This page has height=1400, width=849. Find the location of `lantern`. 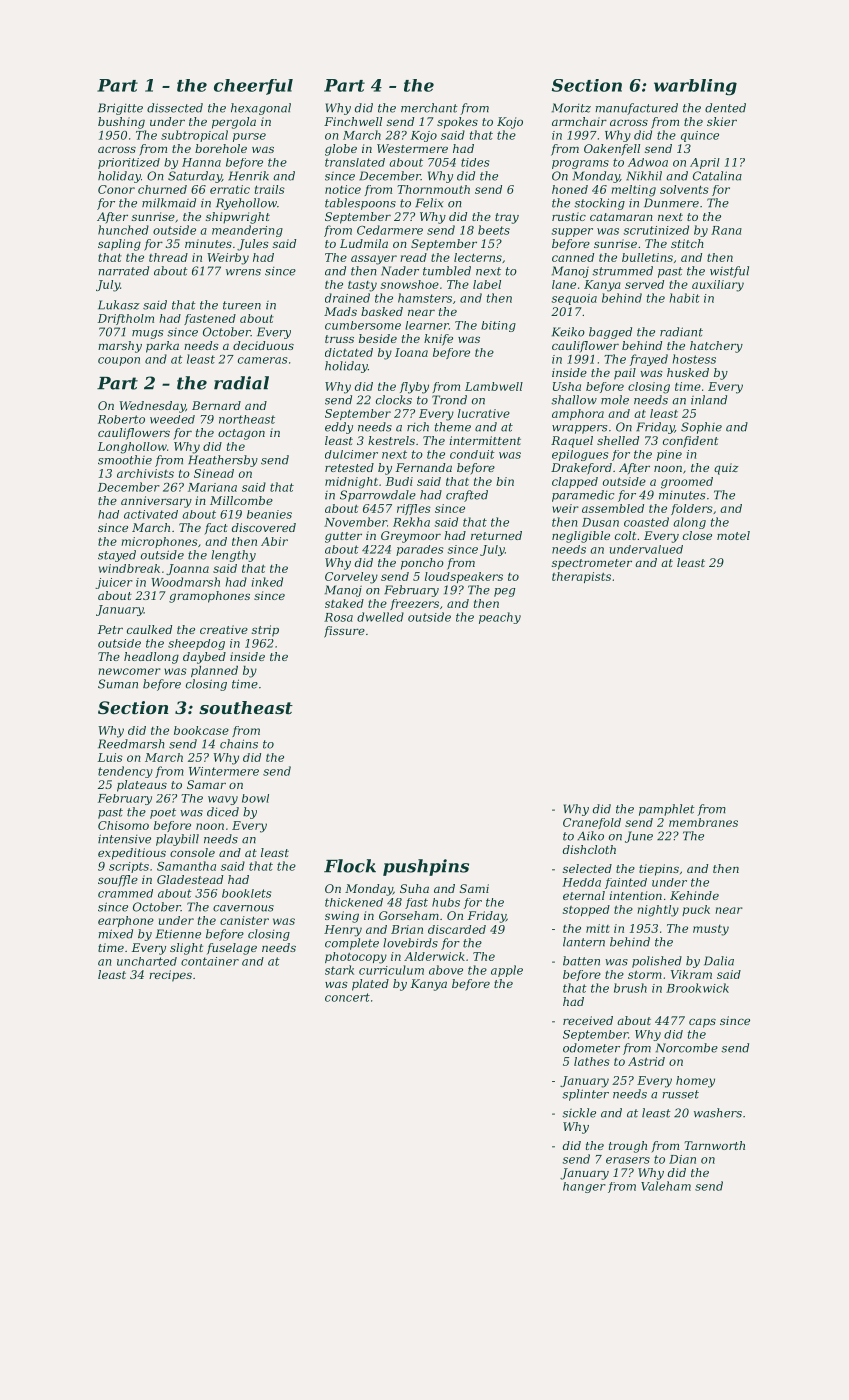

lantern is located at coordinates (584, 942).
